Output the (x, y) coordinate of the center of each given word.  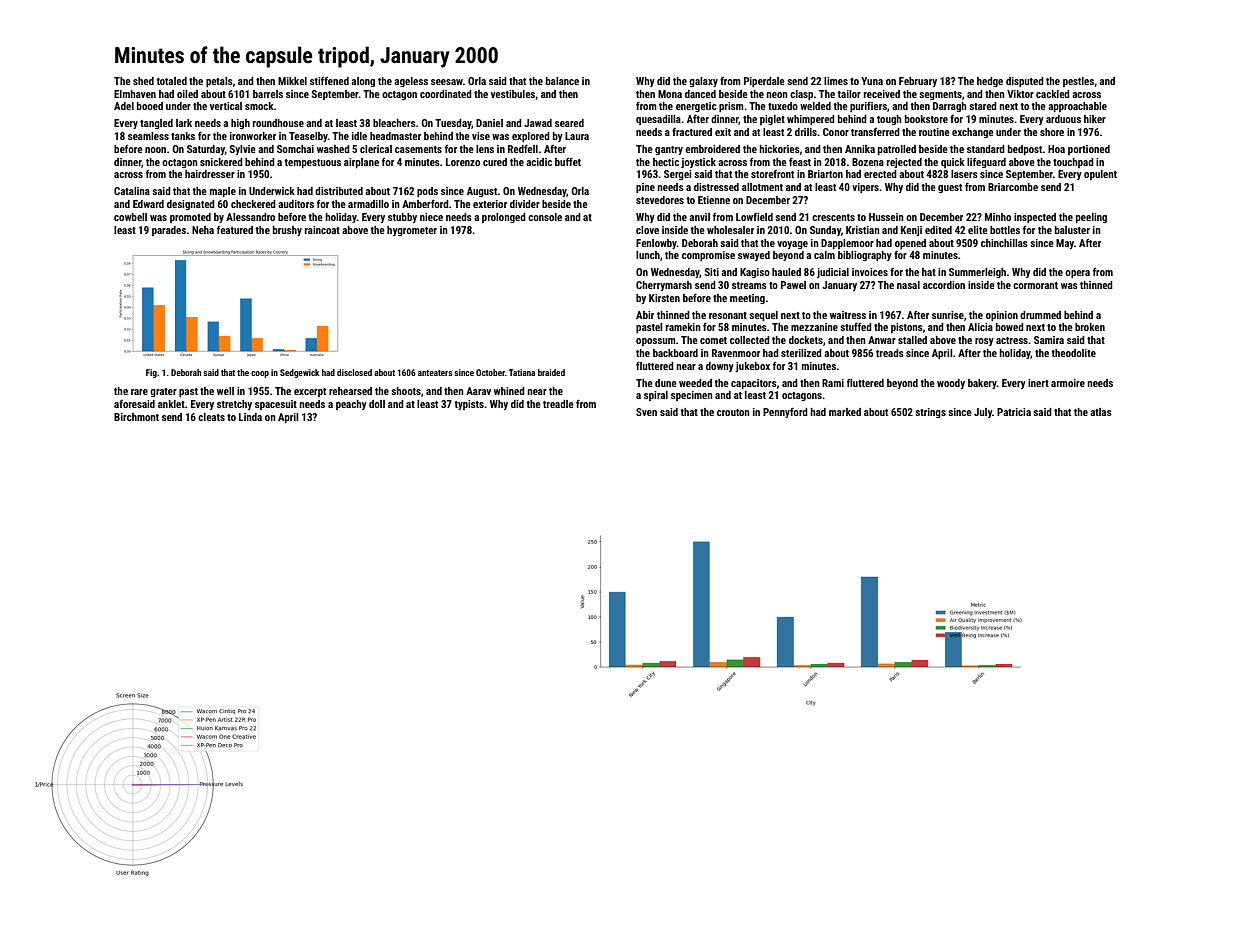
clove (647, 230)
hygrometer (412, 231)
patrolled (897, 150)
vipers (865, 188)
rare (139, 392)
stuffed (856, 326)
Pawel (793, 285)
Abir (645, 315)
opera (1077, 274)
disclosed (354, 372)
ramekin (683, 327)
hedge (990, 82)
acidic (539, 162)
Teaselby (308, 137)
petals (219, 82)
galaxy (703, 82)
